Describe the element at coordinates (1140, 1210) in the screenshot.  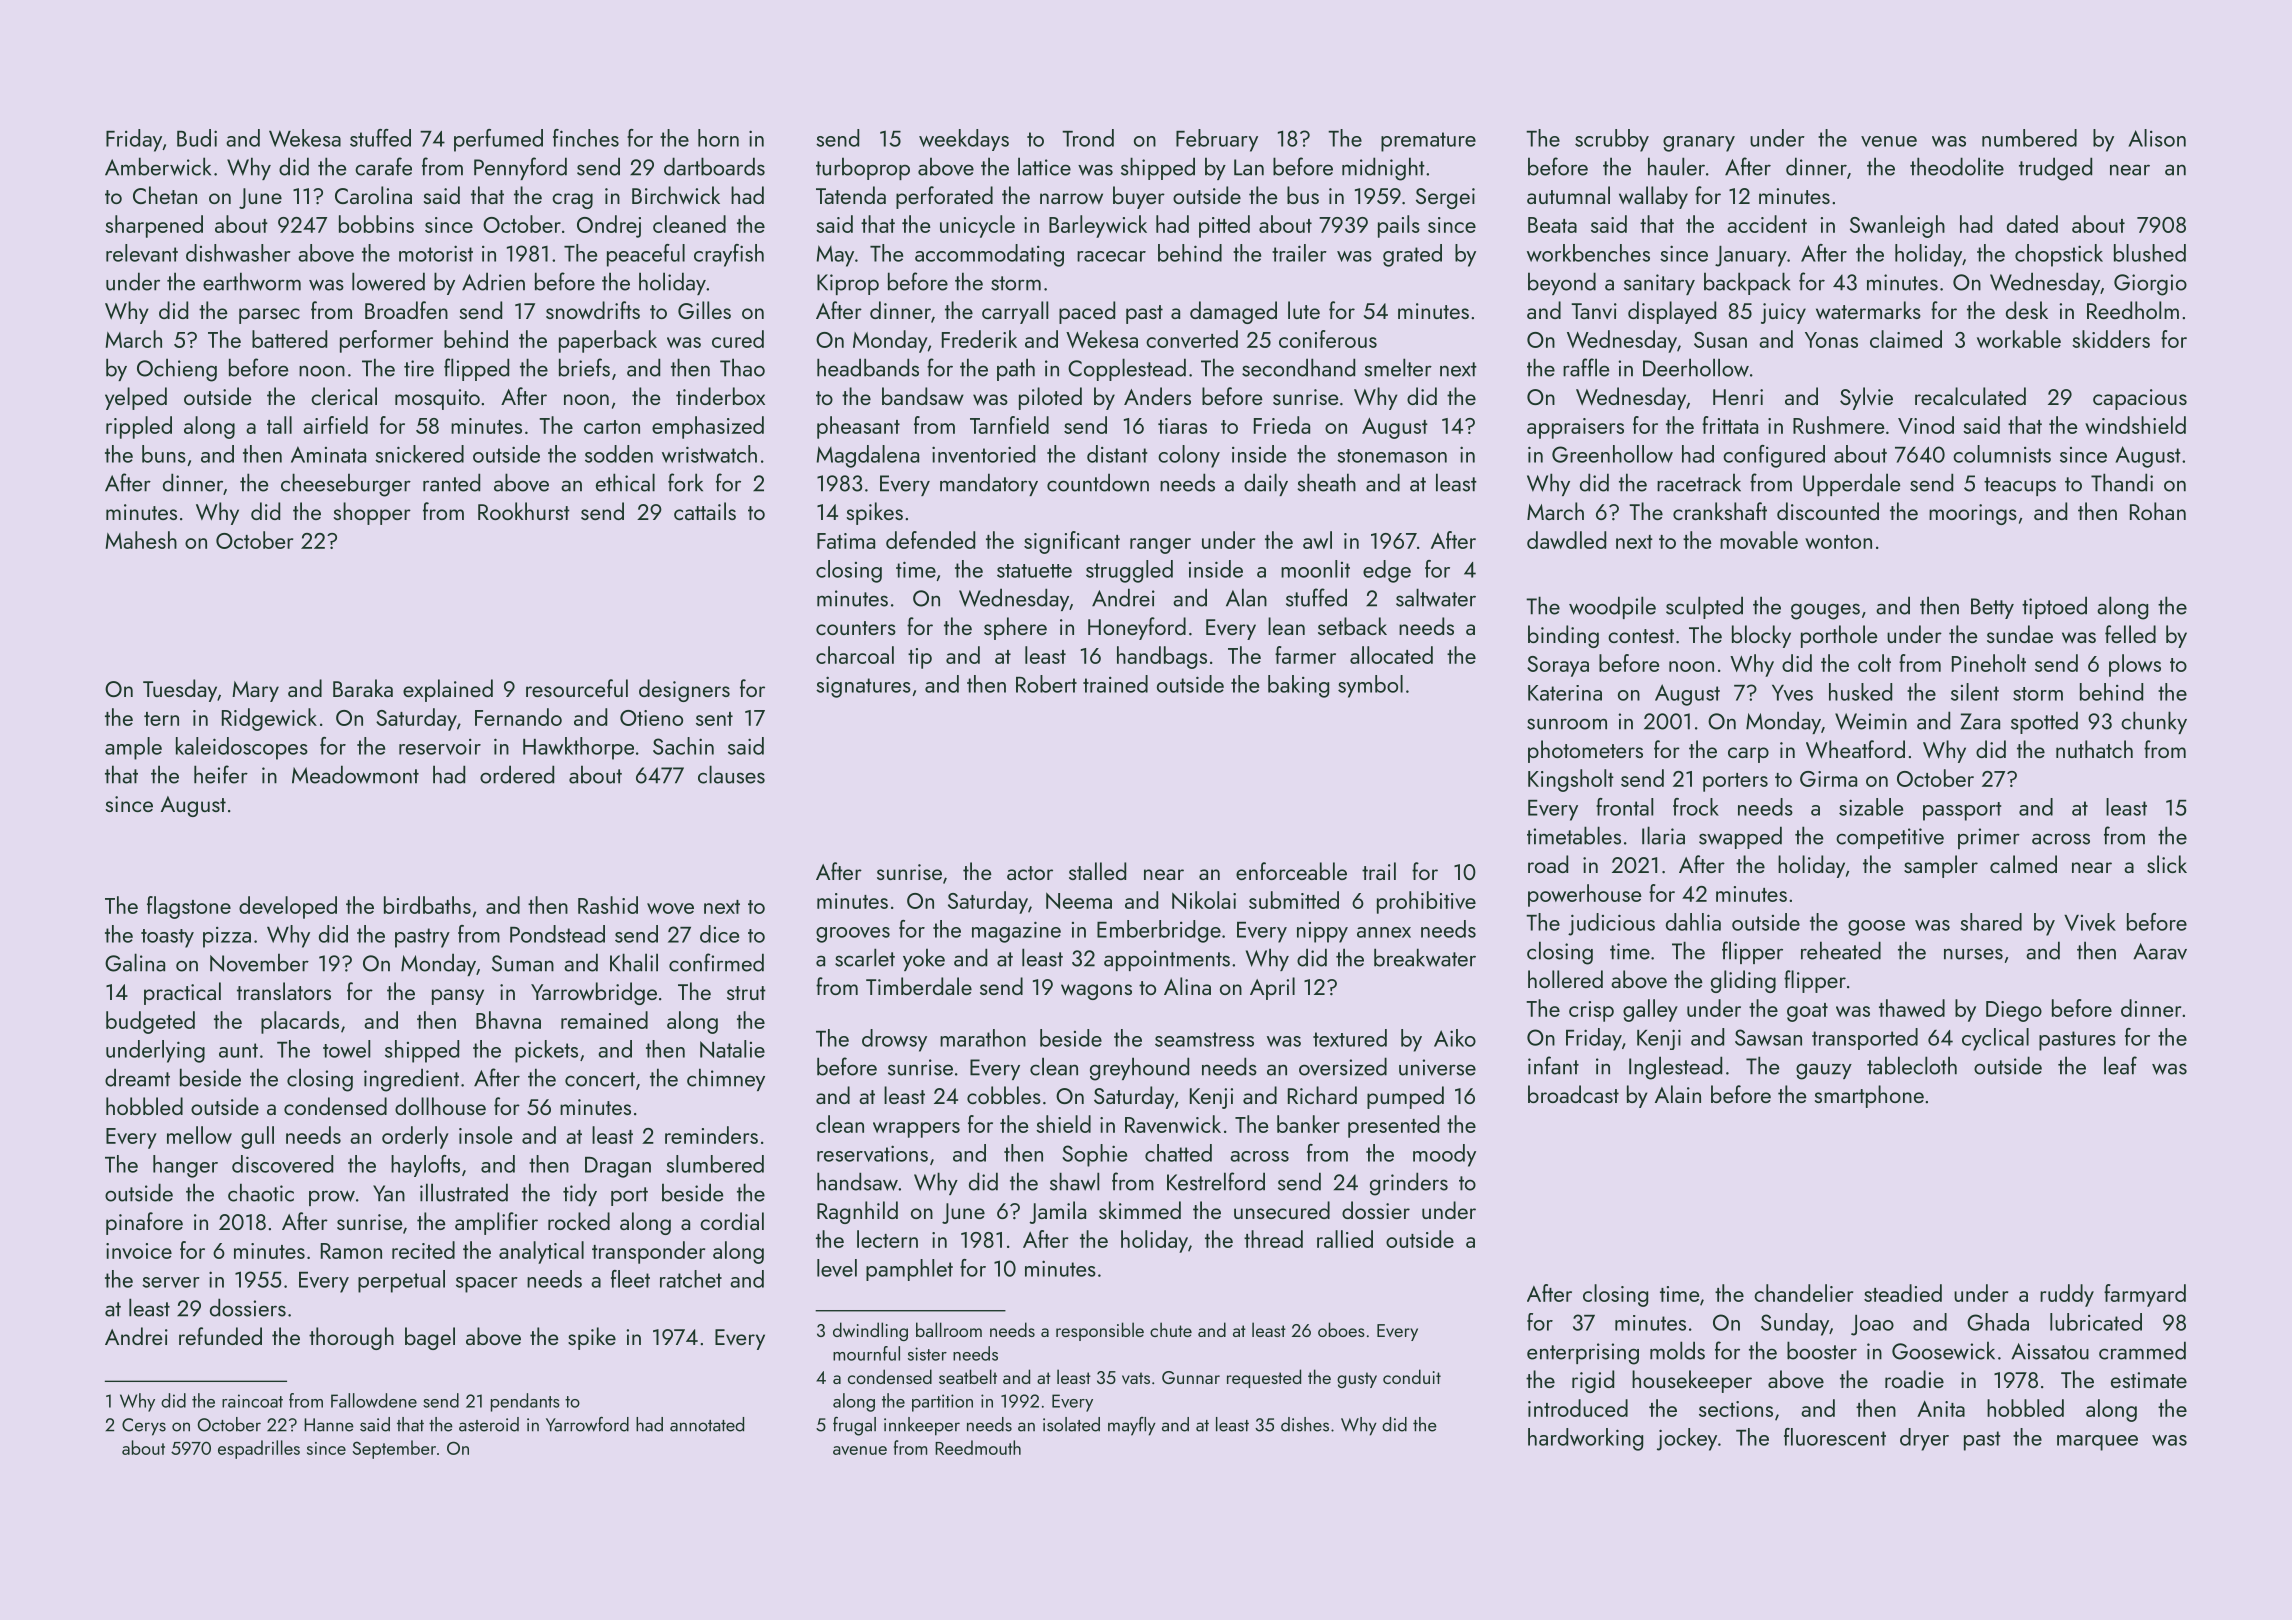
I see `skimmed` at that location.
